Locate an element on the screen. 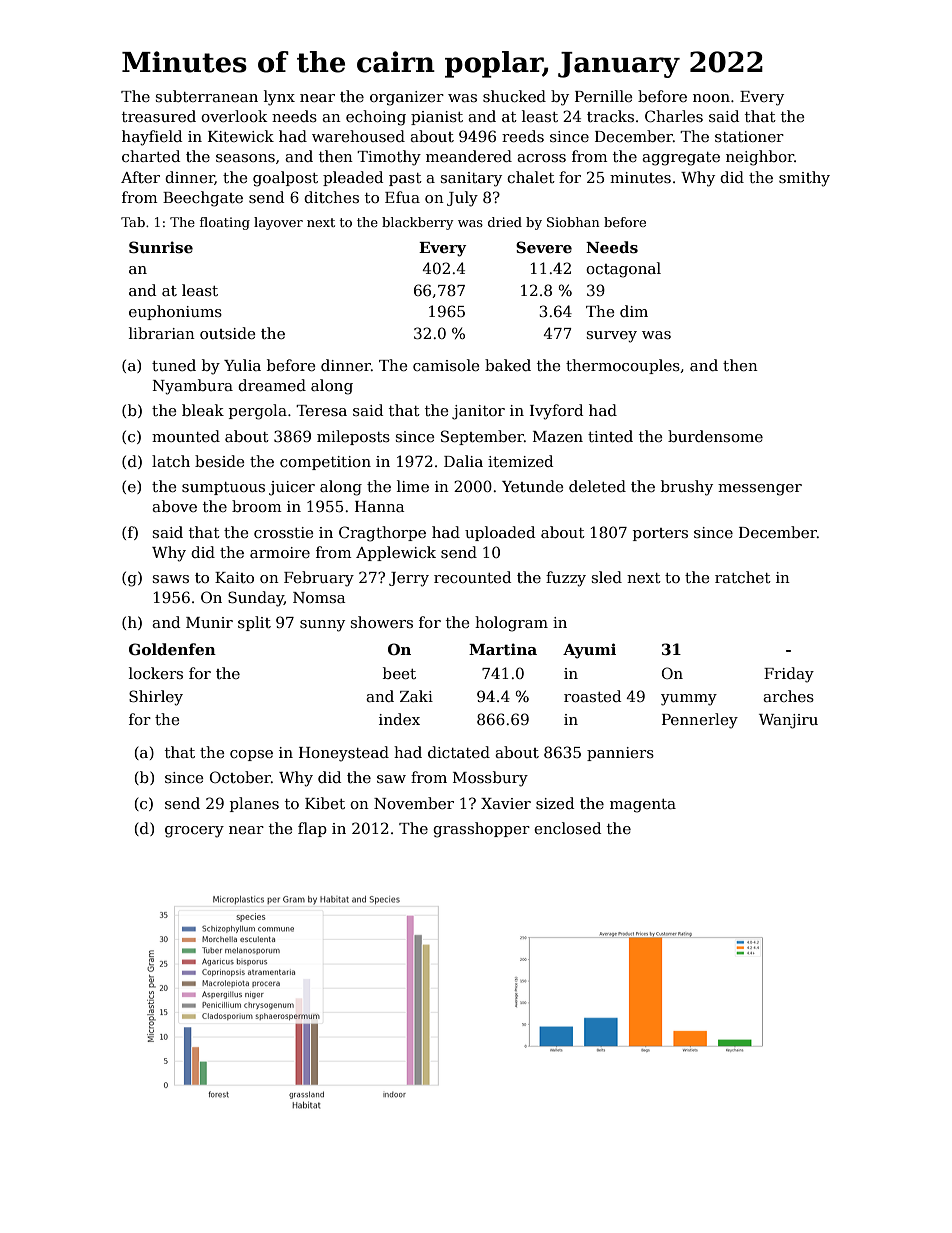  camisole is located at coordinates (446, 365).
